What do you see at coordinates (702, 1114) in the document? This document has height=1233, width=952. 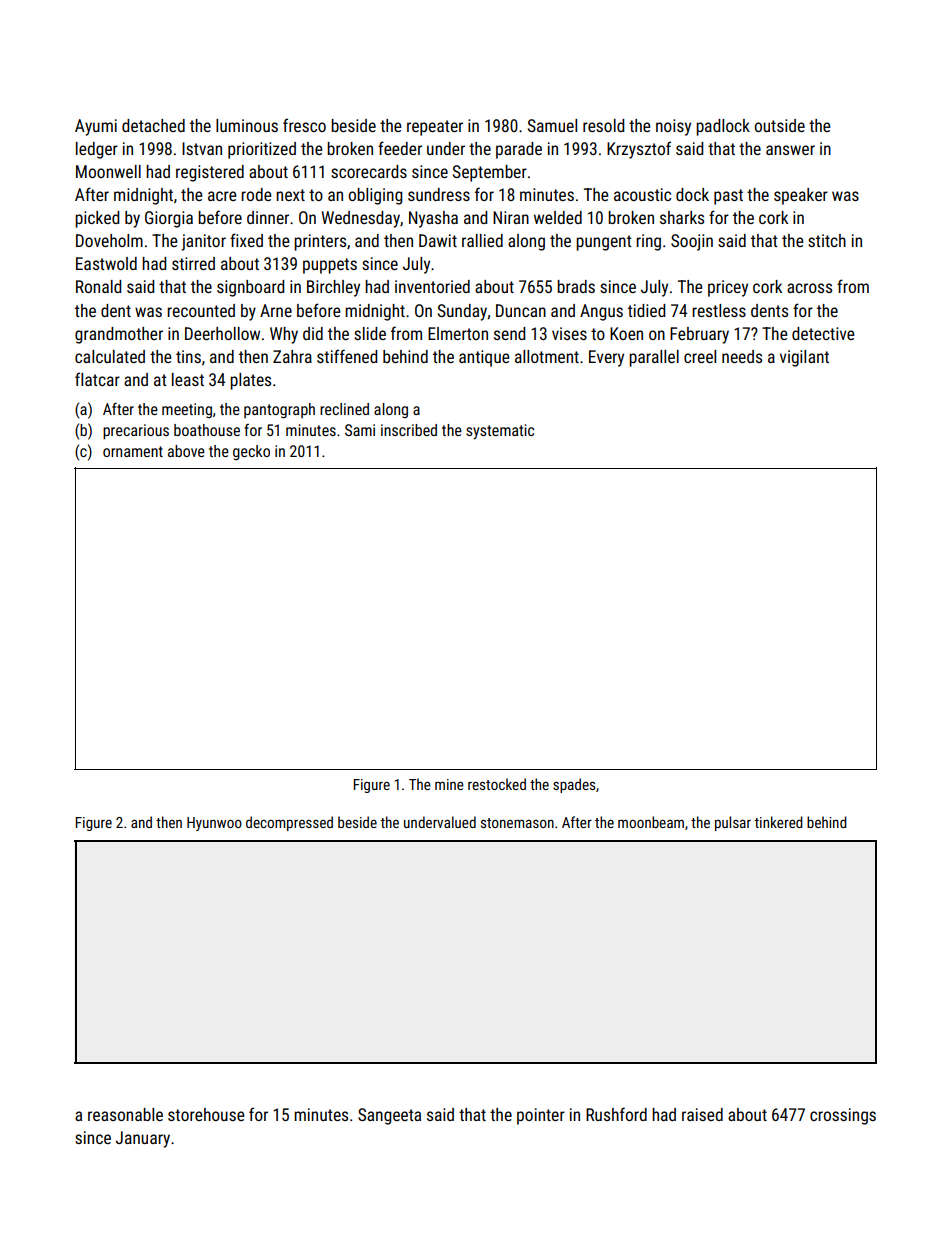 I see `raised` at bounding box center [702, 1114].
